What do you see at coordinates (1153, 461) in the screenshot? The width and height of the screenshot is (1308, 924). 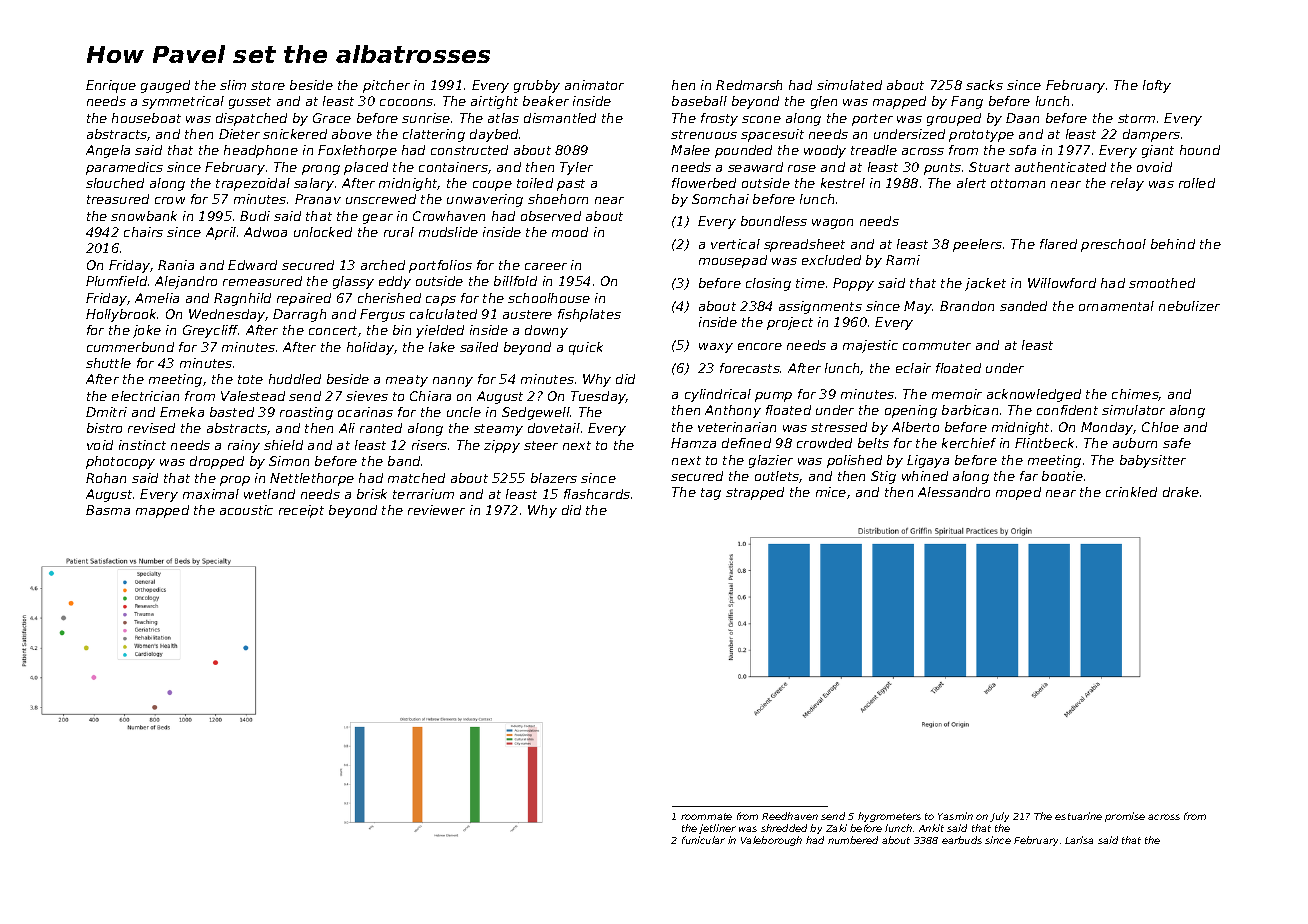 I see `babysitter` at bounding box center [1153, 461].
